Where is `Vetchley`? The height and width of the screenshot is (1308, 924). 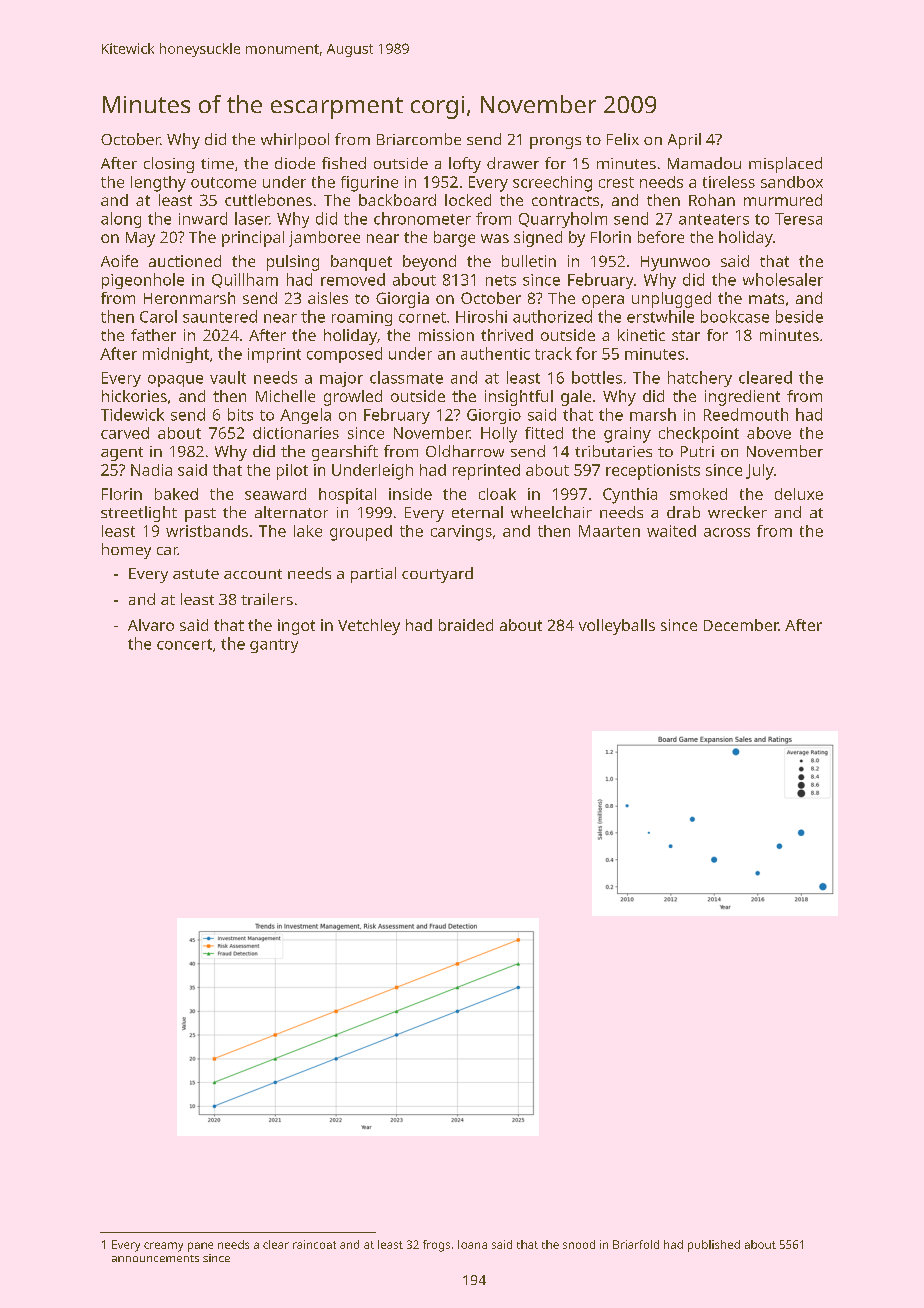 Vetchley is located at coordinates (369, 627).
